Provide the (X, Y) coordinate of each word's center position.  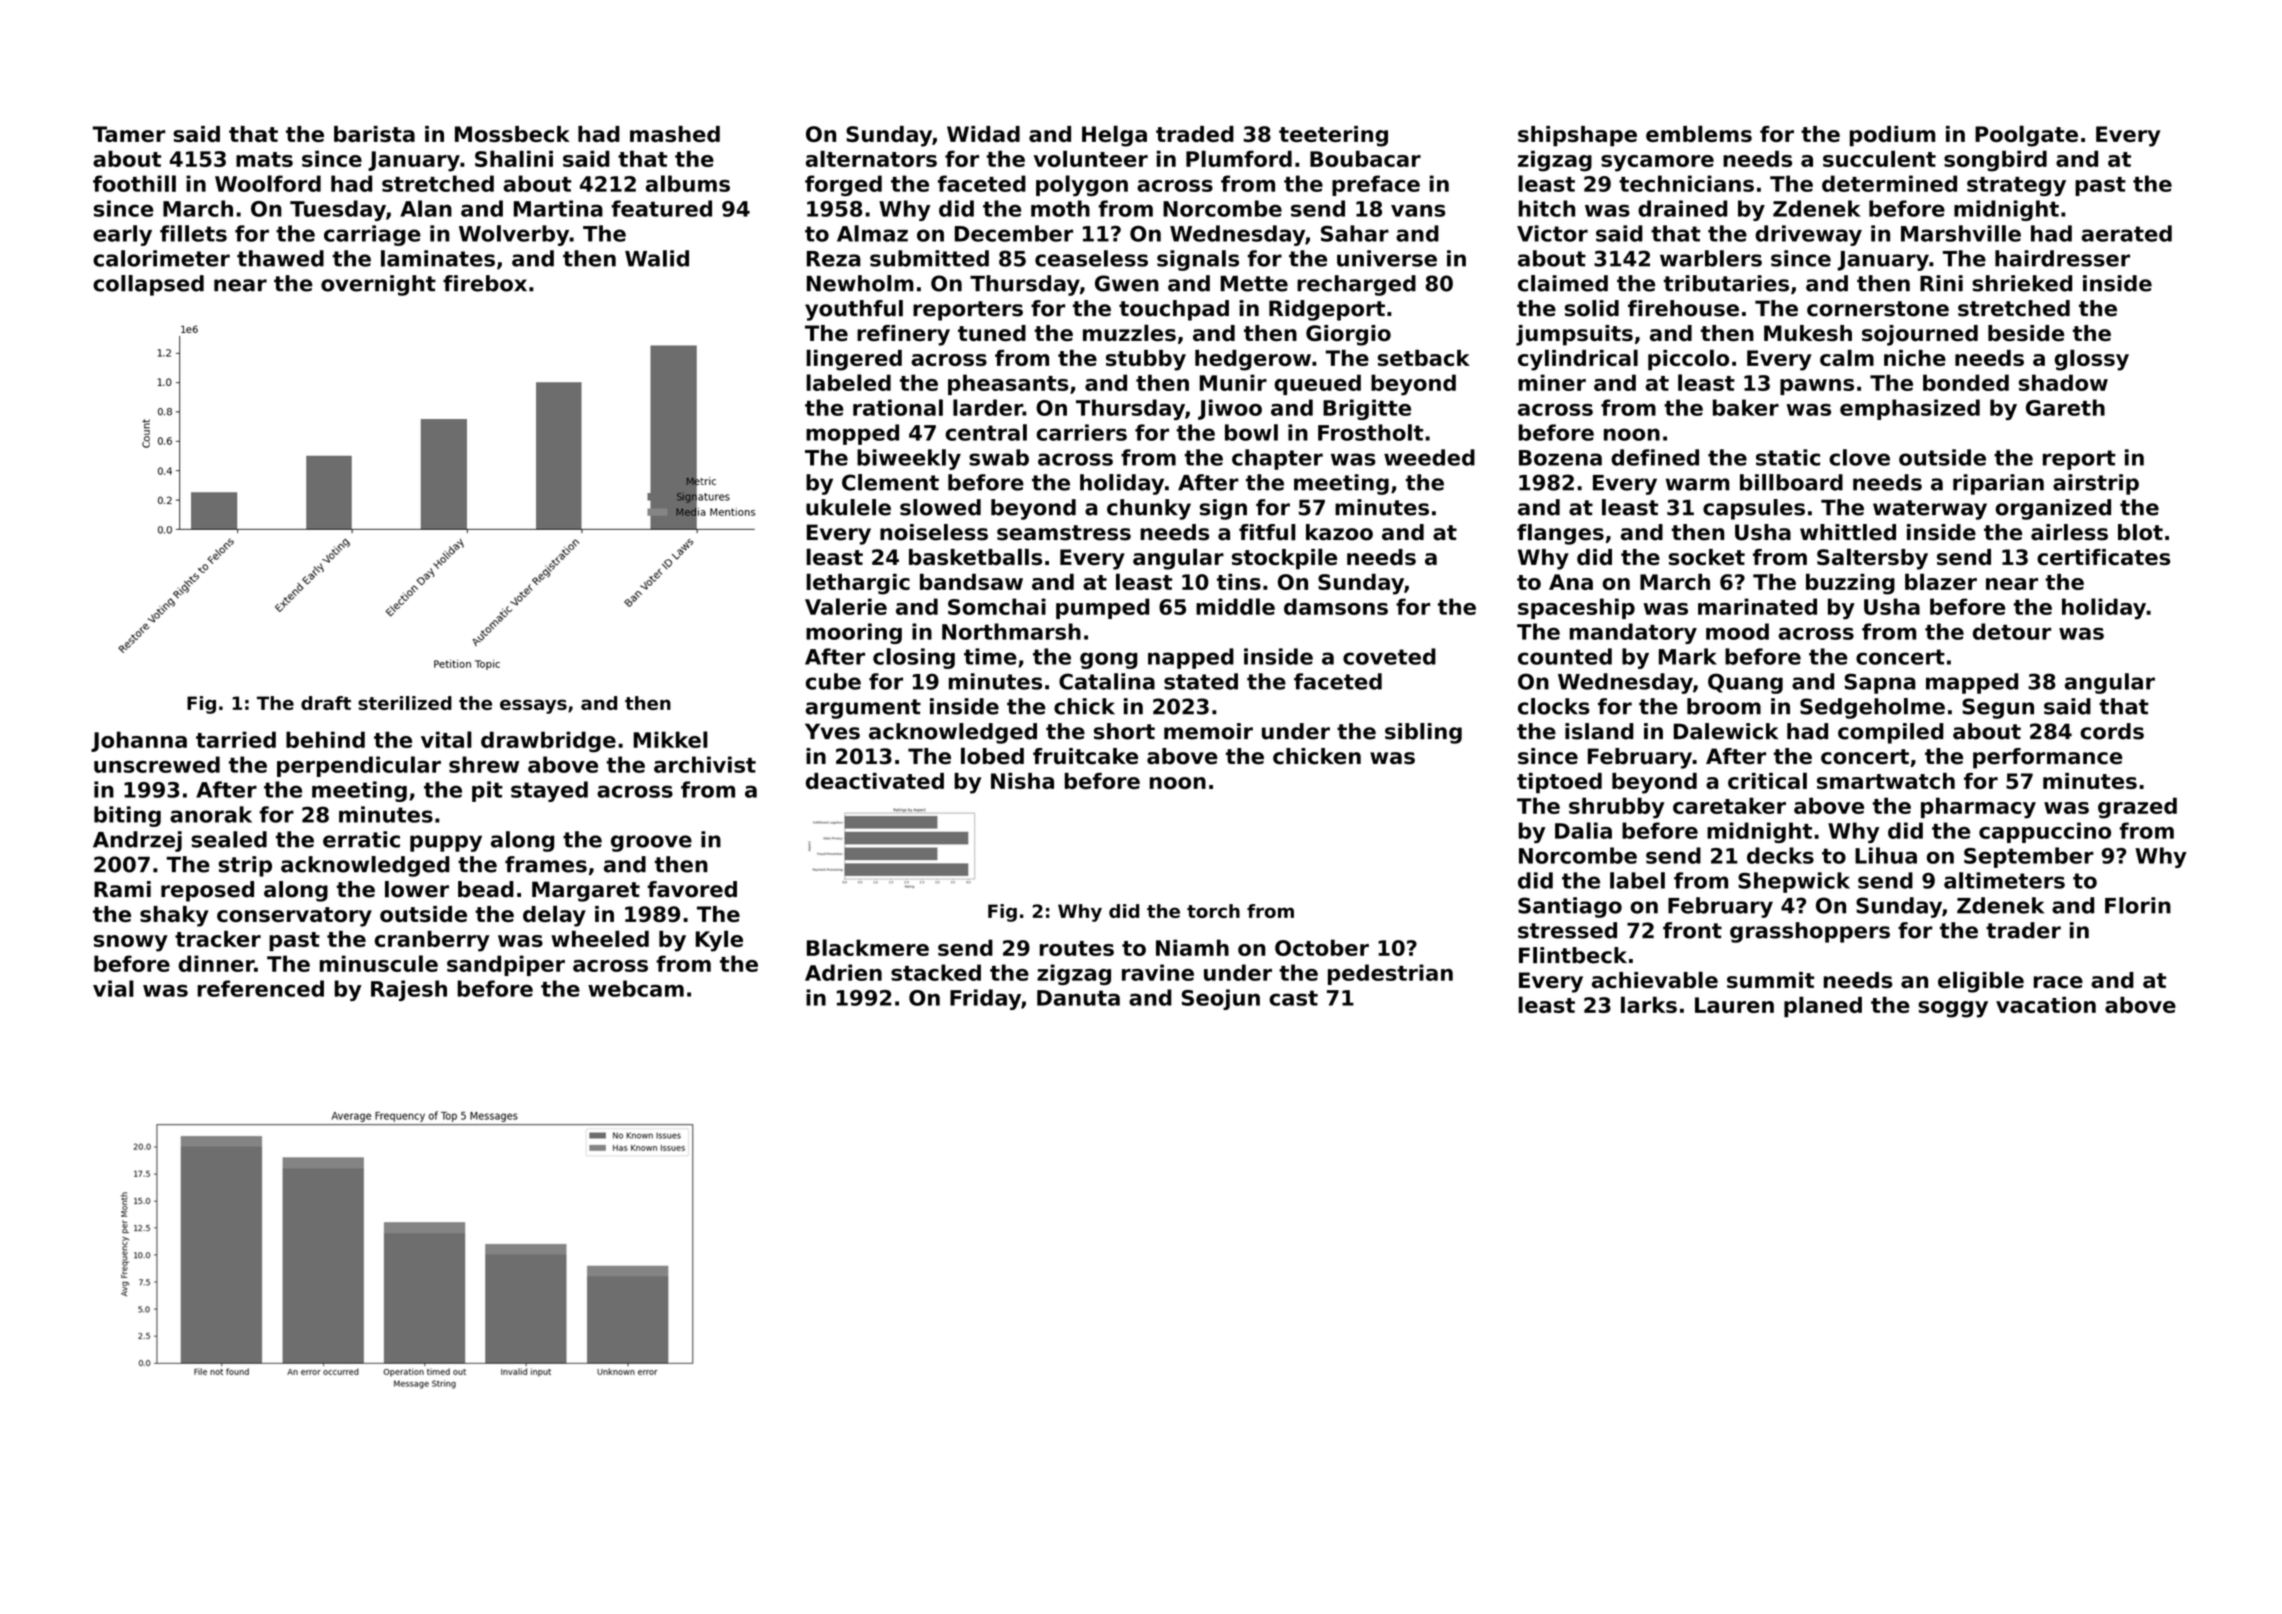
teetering (1333, 136)
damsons (1336, 606)
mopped (852, 434)
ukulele (848, 507)
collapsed (148, 285)
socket (1707, 557)
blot (2140, 532)
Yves (832, 731)
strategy (2016, 186)
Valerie (846, 606)
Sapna (1880, 683)
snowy (131, 943)
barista (374, 134)
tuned (992, 333)
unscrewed (157, 764)
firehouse (1683, 308)
